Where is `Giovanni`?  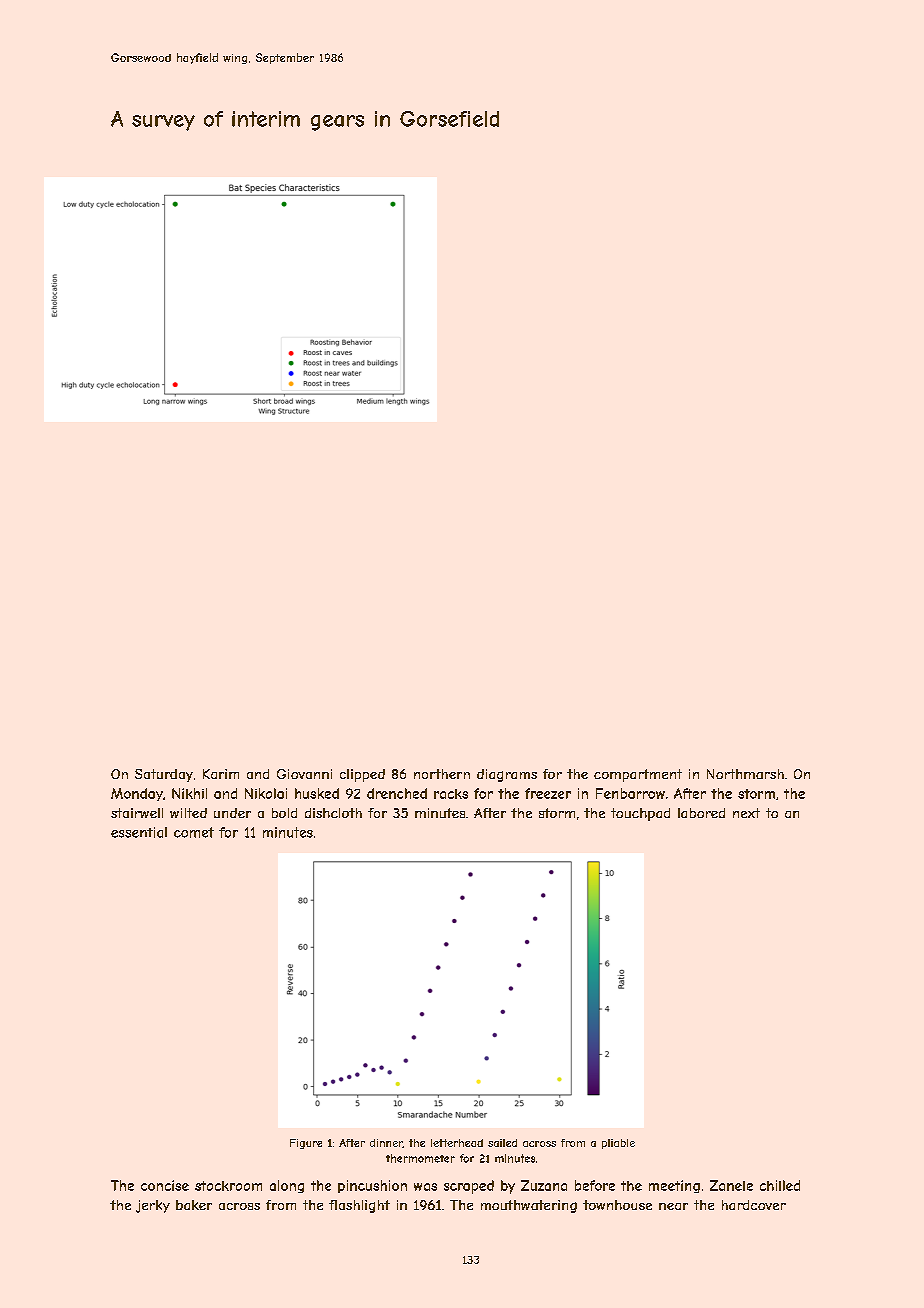 Giovanni is located at coordinates (304, 774).
